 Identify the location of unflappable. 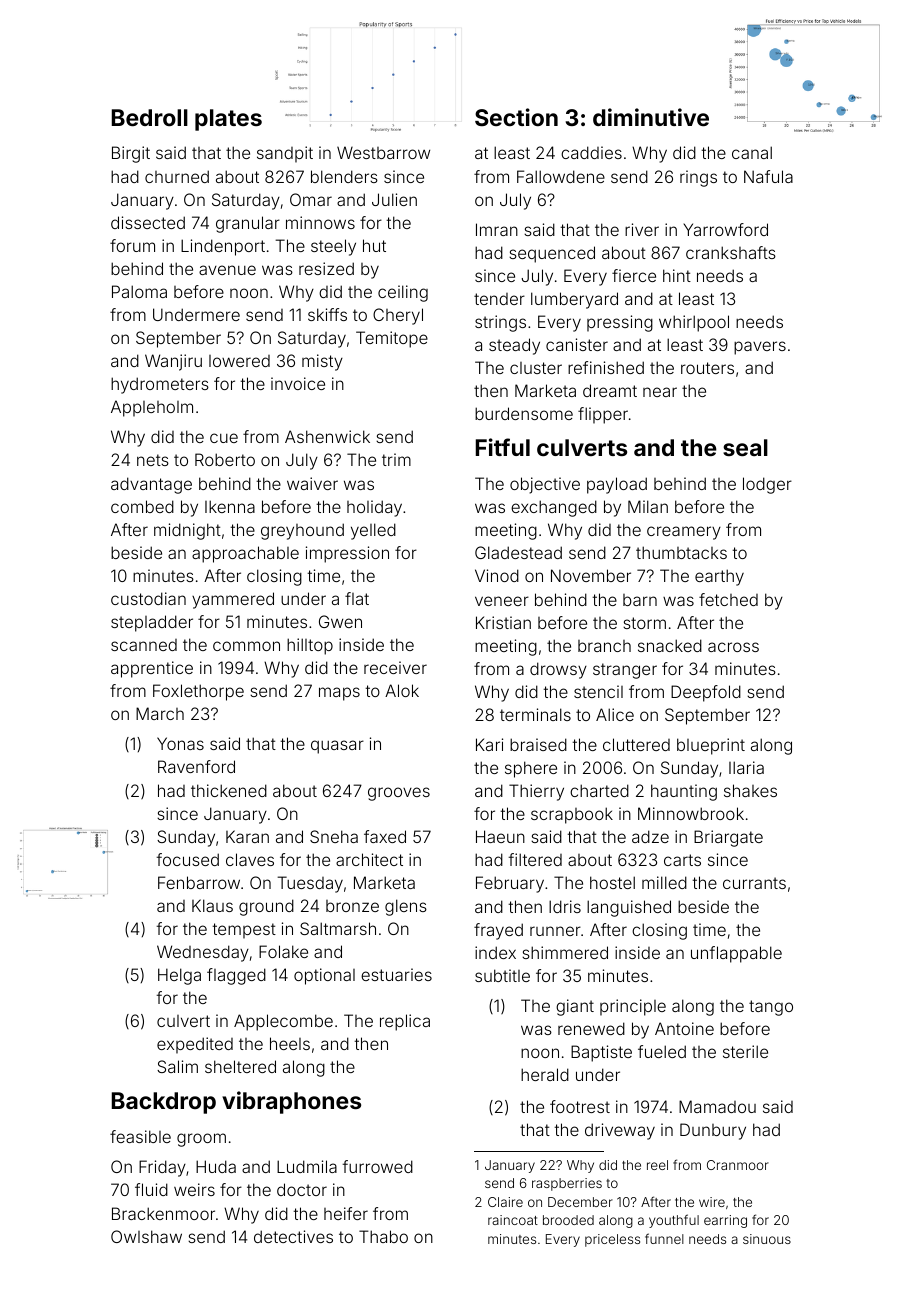
(736, 954).
